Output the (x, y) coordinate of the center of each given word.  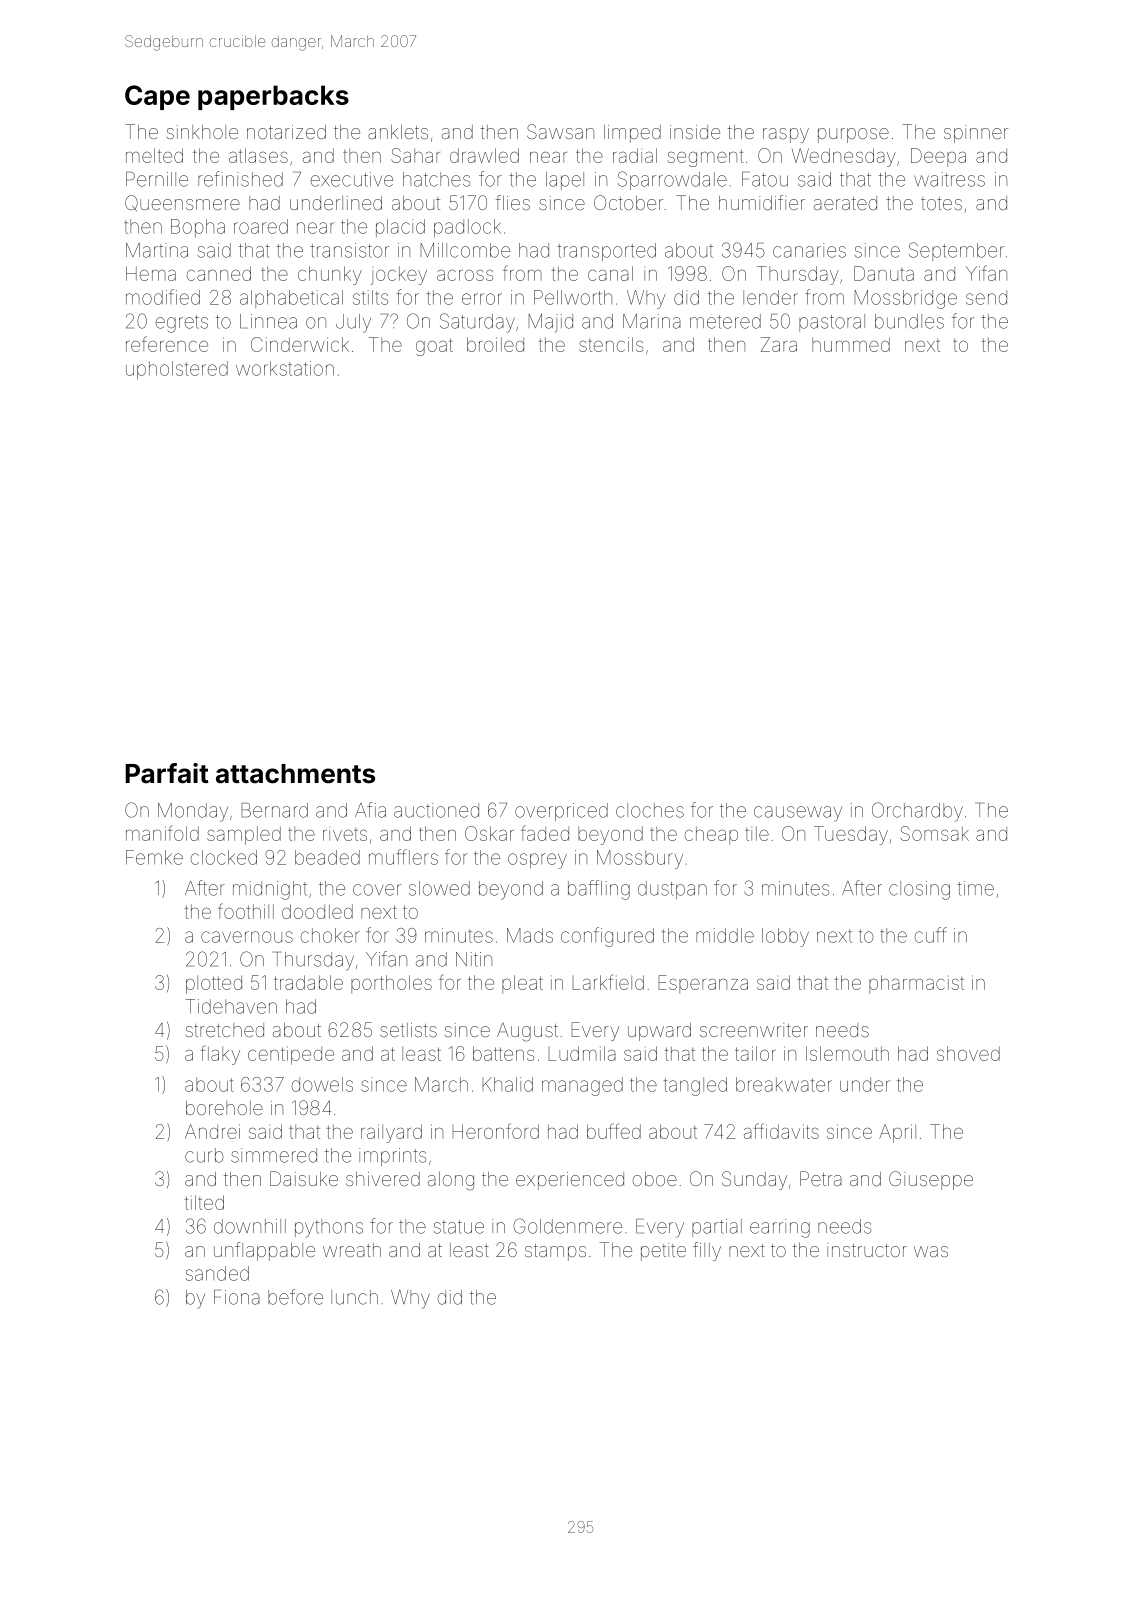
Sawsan (560, 131)
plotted (214, 985)
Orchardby (917, 812)
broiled (495, 344)
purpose (853, 135)
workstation (285, 368)
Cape (157, 97)
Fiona (237, 1297)
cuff (931, 935)
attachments (295, 774)
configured (607, 937)
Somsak (934, 833)
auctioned (436, 810)
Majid (550, 323)
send (986, 297)
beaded (327, 857)
